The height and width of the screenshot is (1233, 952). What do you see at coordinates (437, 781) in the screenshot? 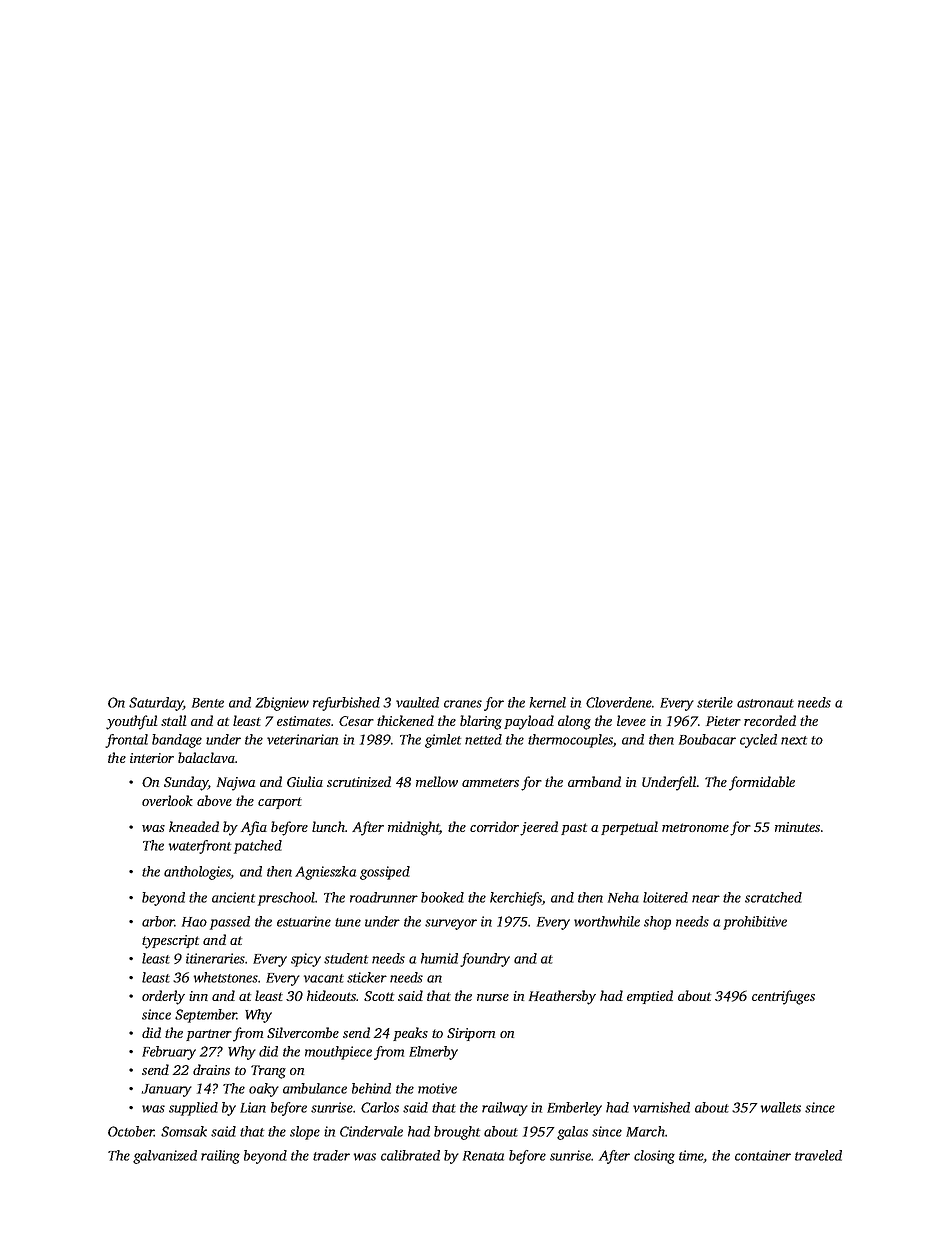
I see `mellow` at bounding box center [437, 781].
